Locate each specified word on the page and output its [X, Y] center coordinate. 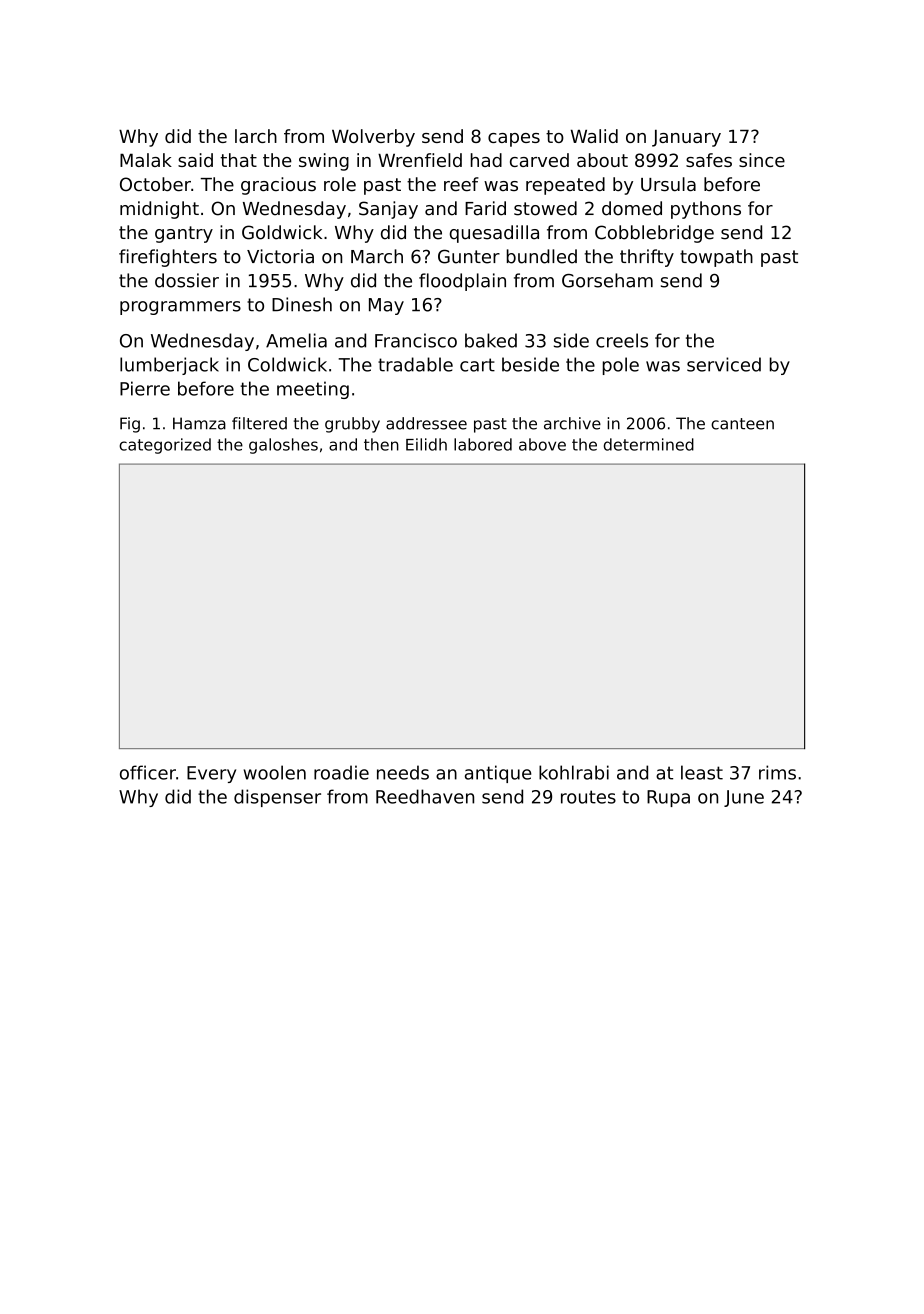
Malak [146, 160]
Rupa [668, 798]
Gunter [469, 256]
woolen [275, 772]
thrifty [647, 258]
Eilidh [426, 444]
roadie [341, 772]
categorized [165, 446]
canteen [742, 424]
